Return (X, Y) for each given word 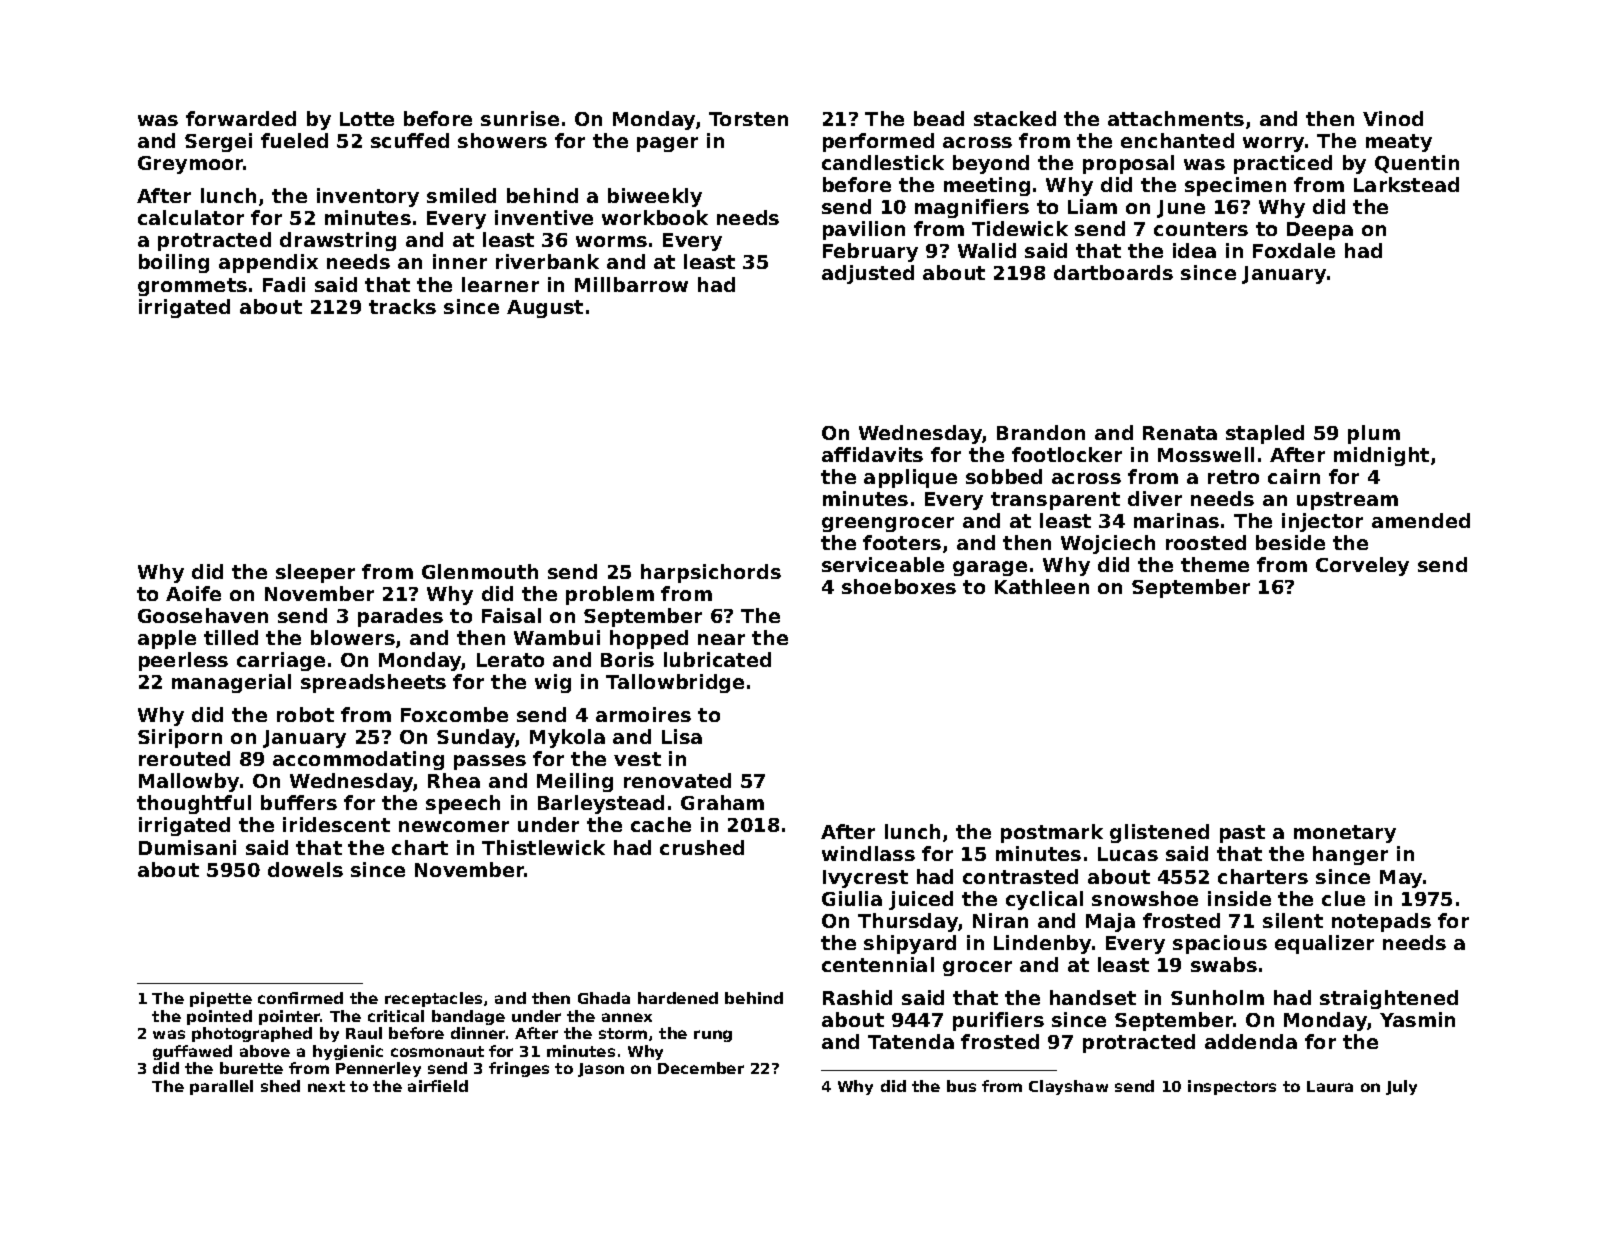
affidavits (872, 454)
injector (1322, 522)
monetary (1345, 834)
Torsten (748, 119)
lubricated (717, 659)
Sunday (476, 738)
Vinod (1393, 118)
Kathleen (1042, 586)
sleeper (315, 573)
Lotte (367, 119)
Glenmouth (480, 571)
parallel (221, 1087)
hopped (649, 639)
